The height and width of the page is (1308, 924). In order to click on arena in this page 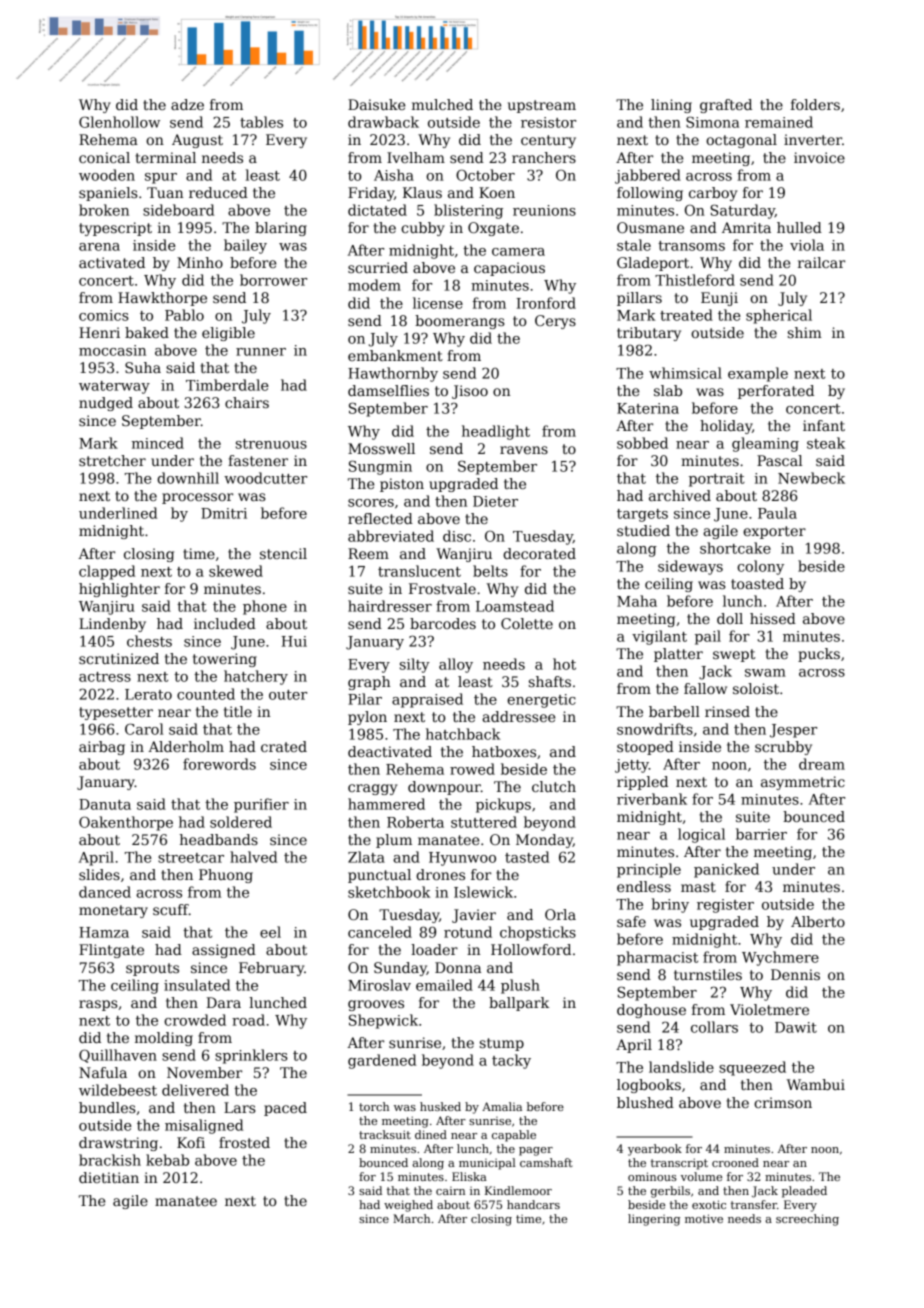, I will do `click(99, 247)`.
